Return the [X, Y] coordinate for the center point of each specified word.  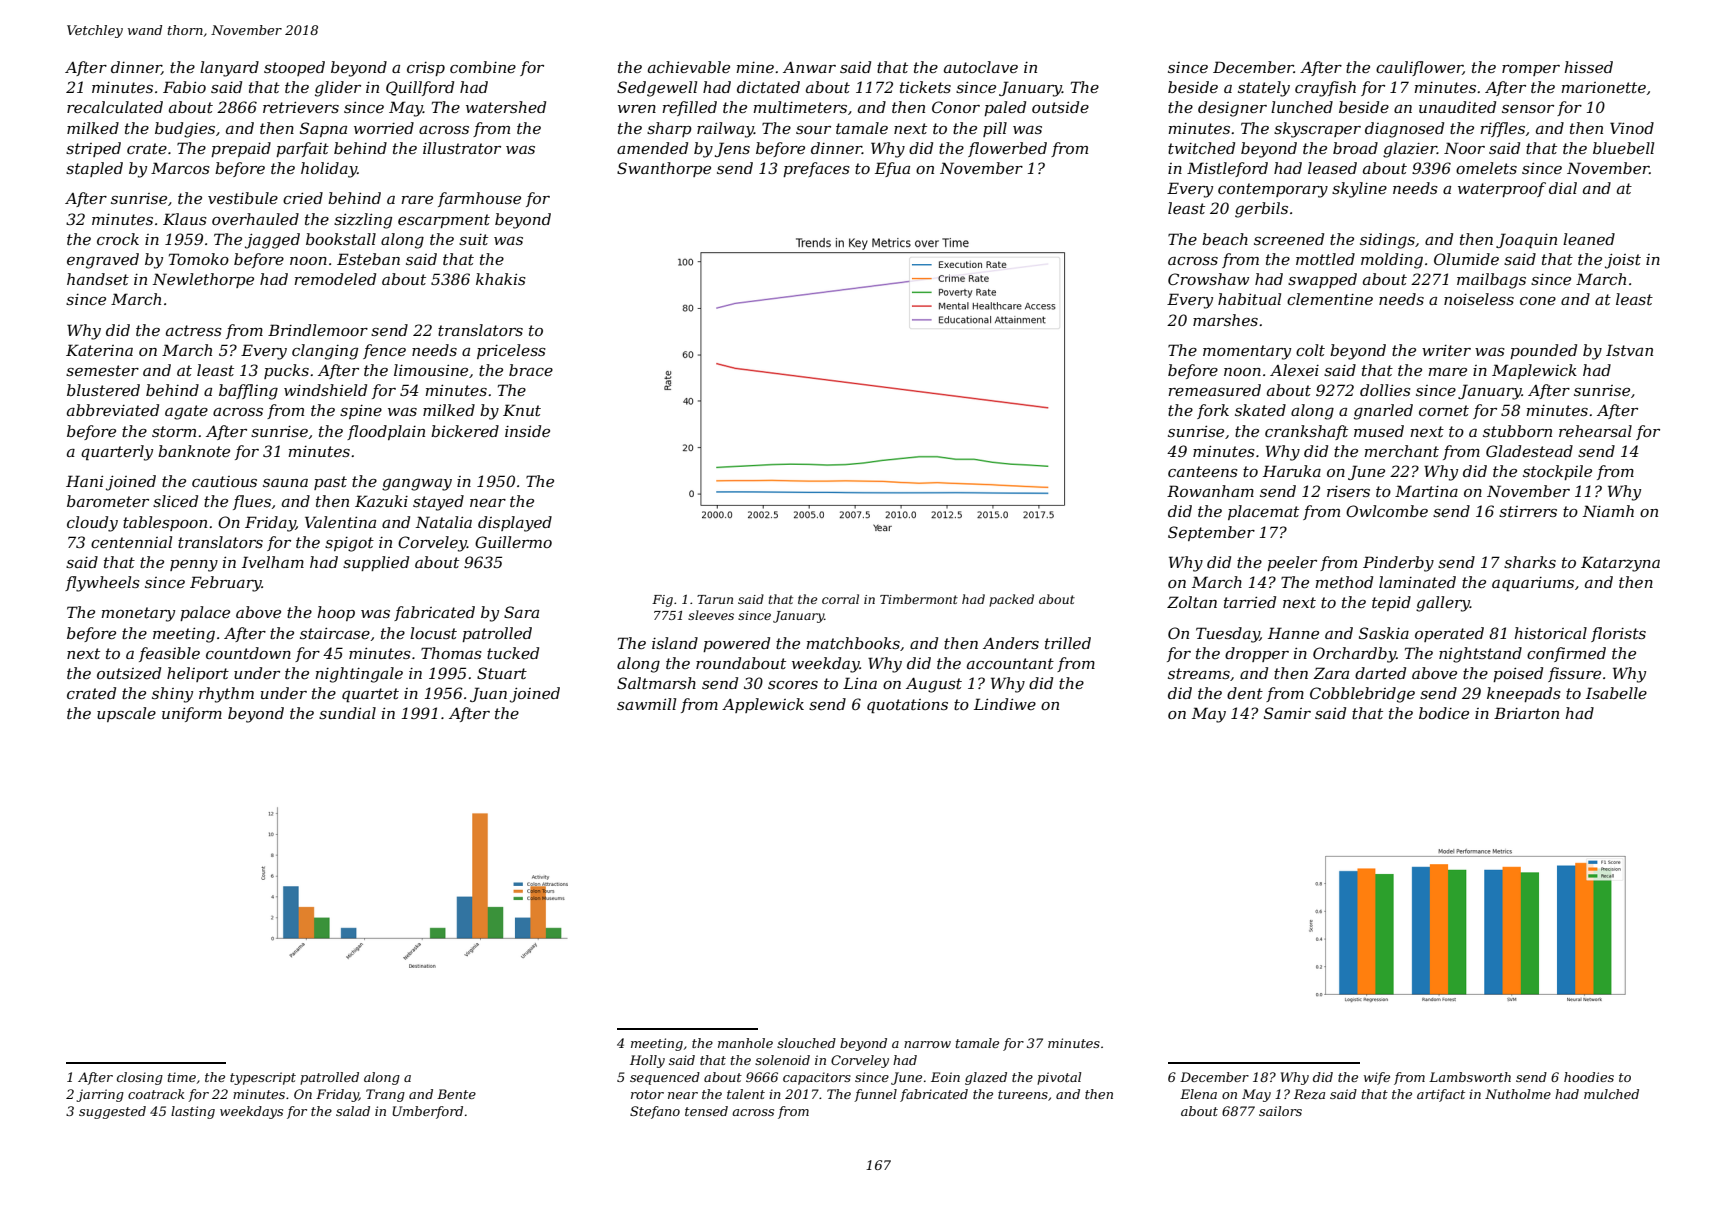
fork [1213, 411]
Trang [385, 1095]
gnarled [1383, 412]
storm [174, 431]
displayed [515, 524]
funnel [875, 1095]
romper [1531, 70]
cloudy [92, 524]
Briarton [1526, 713]
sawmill [646, 704]
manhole [745, 1043]
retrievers [301, 107]
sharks [1530, 562]
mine [755, 67]
